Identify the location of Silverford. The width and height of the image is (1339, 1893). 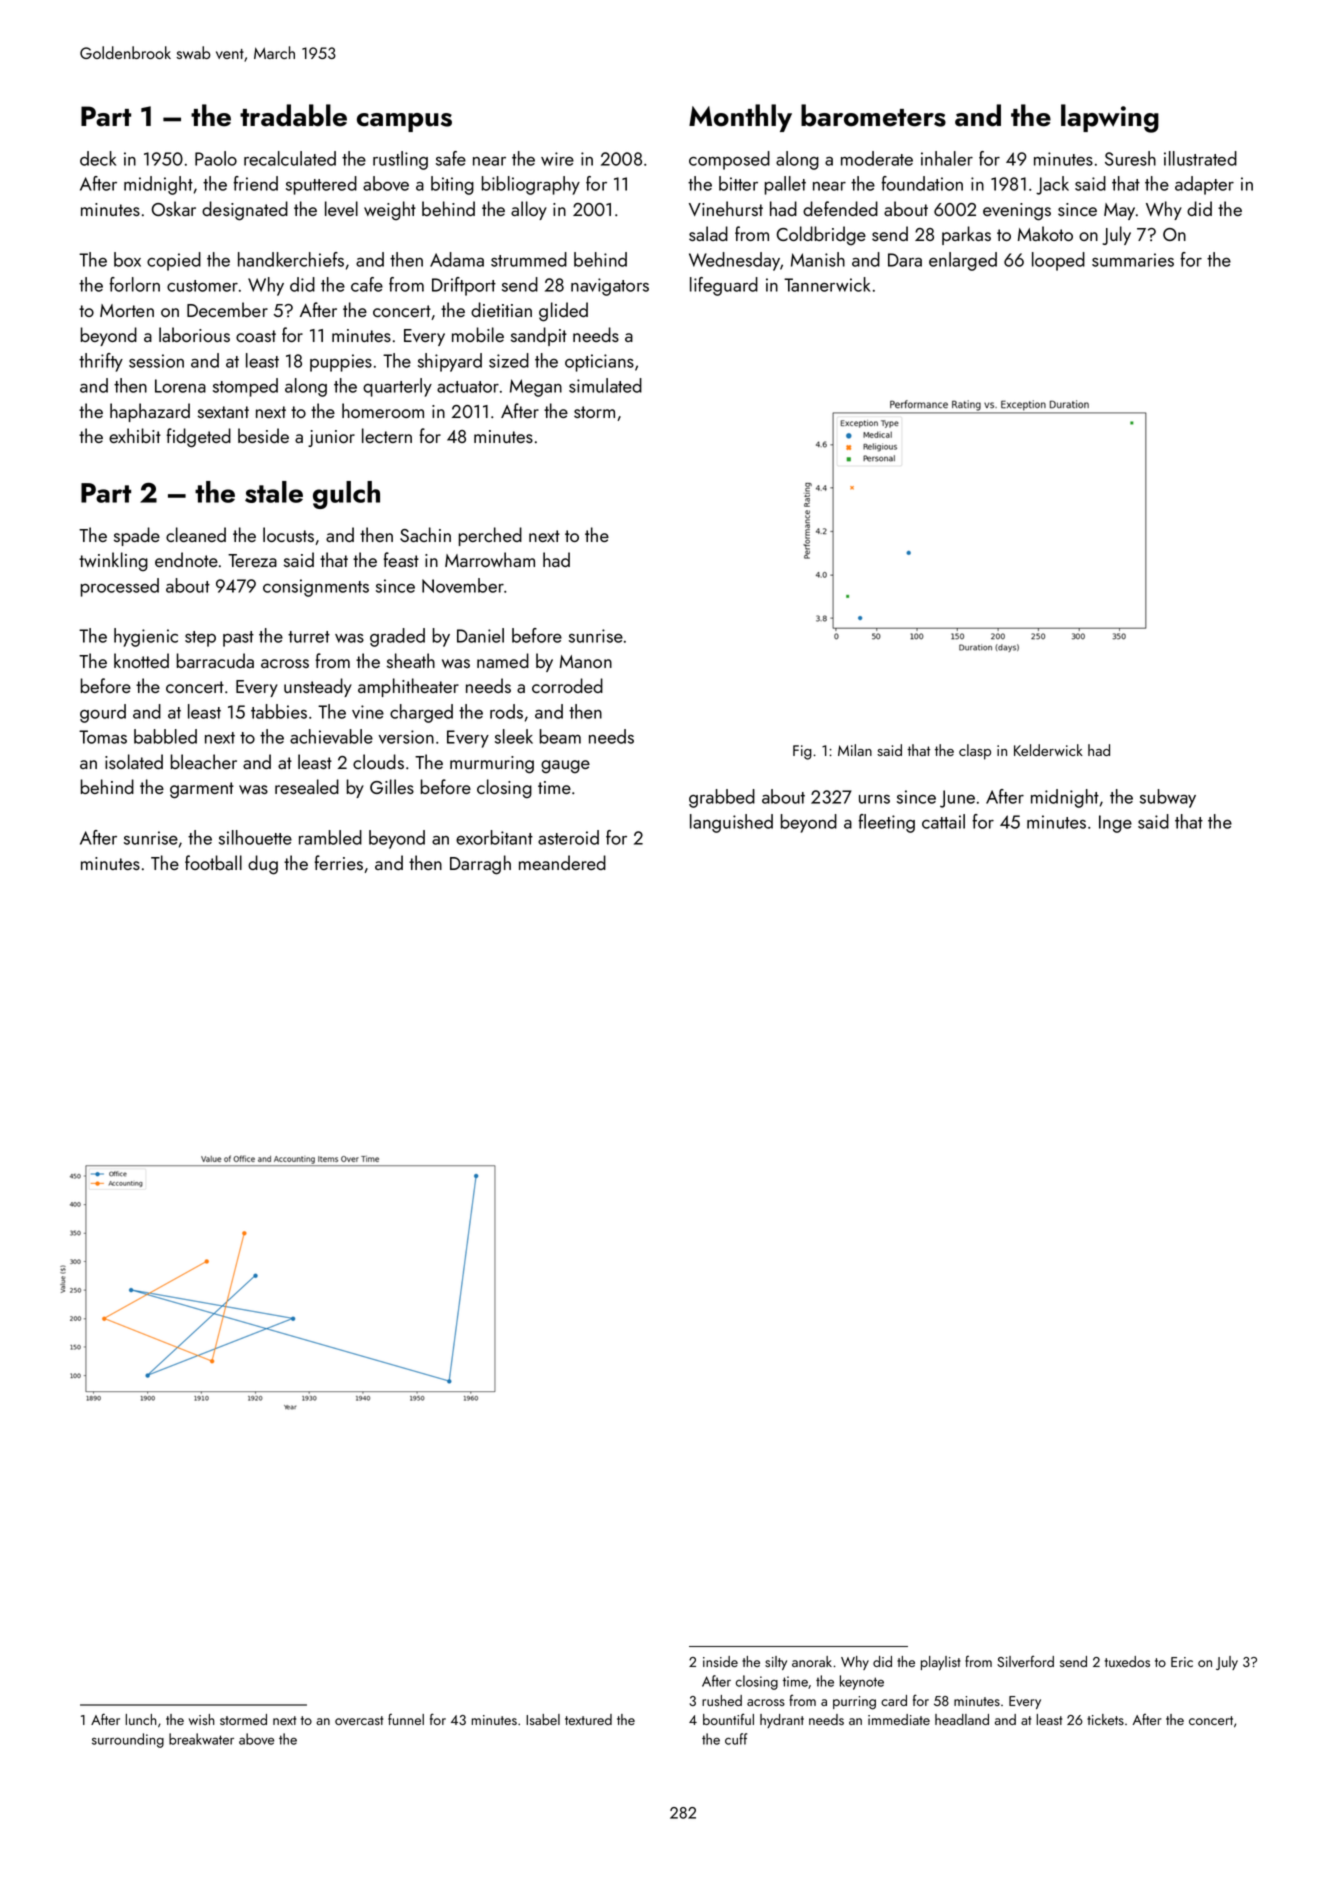
(1025, 1661).
